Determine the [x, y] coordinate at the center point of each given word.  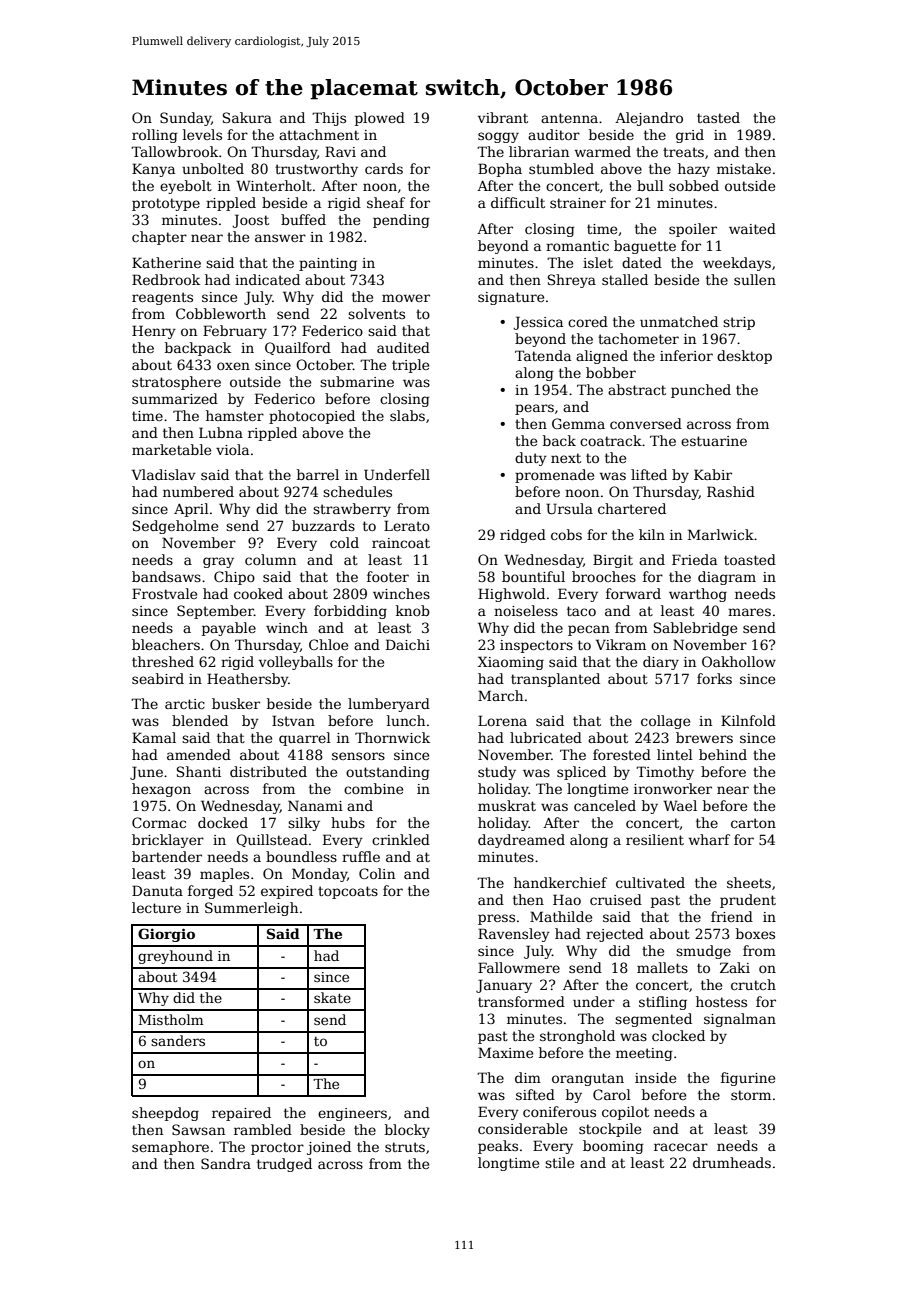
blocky [407, 1131]
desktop [744, 357]
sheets [749, 882]
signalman [740, 1020]
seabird [158, 678]
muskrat [507, 805]
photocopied [312, 417]
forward [633, 593]
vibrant [503, 117]
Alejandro [649, 119]
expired [287, 892]
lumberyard [389, 705]
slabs [407, 415]
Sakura [247, 117]
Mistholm [171, 1019]
